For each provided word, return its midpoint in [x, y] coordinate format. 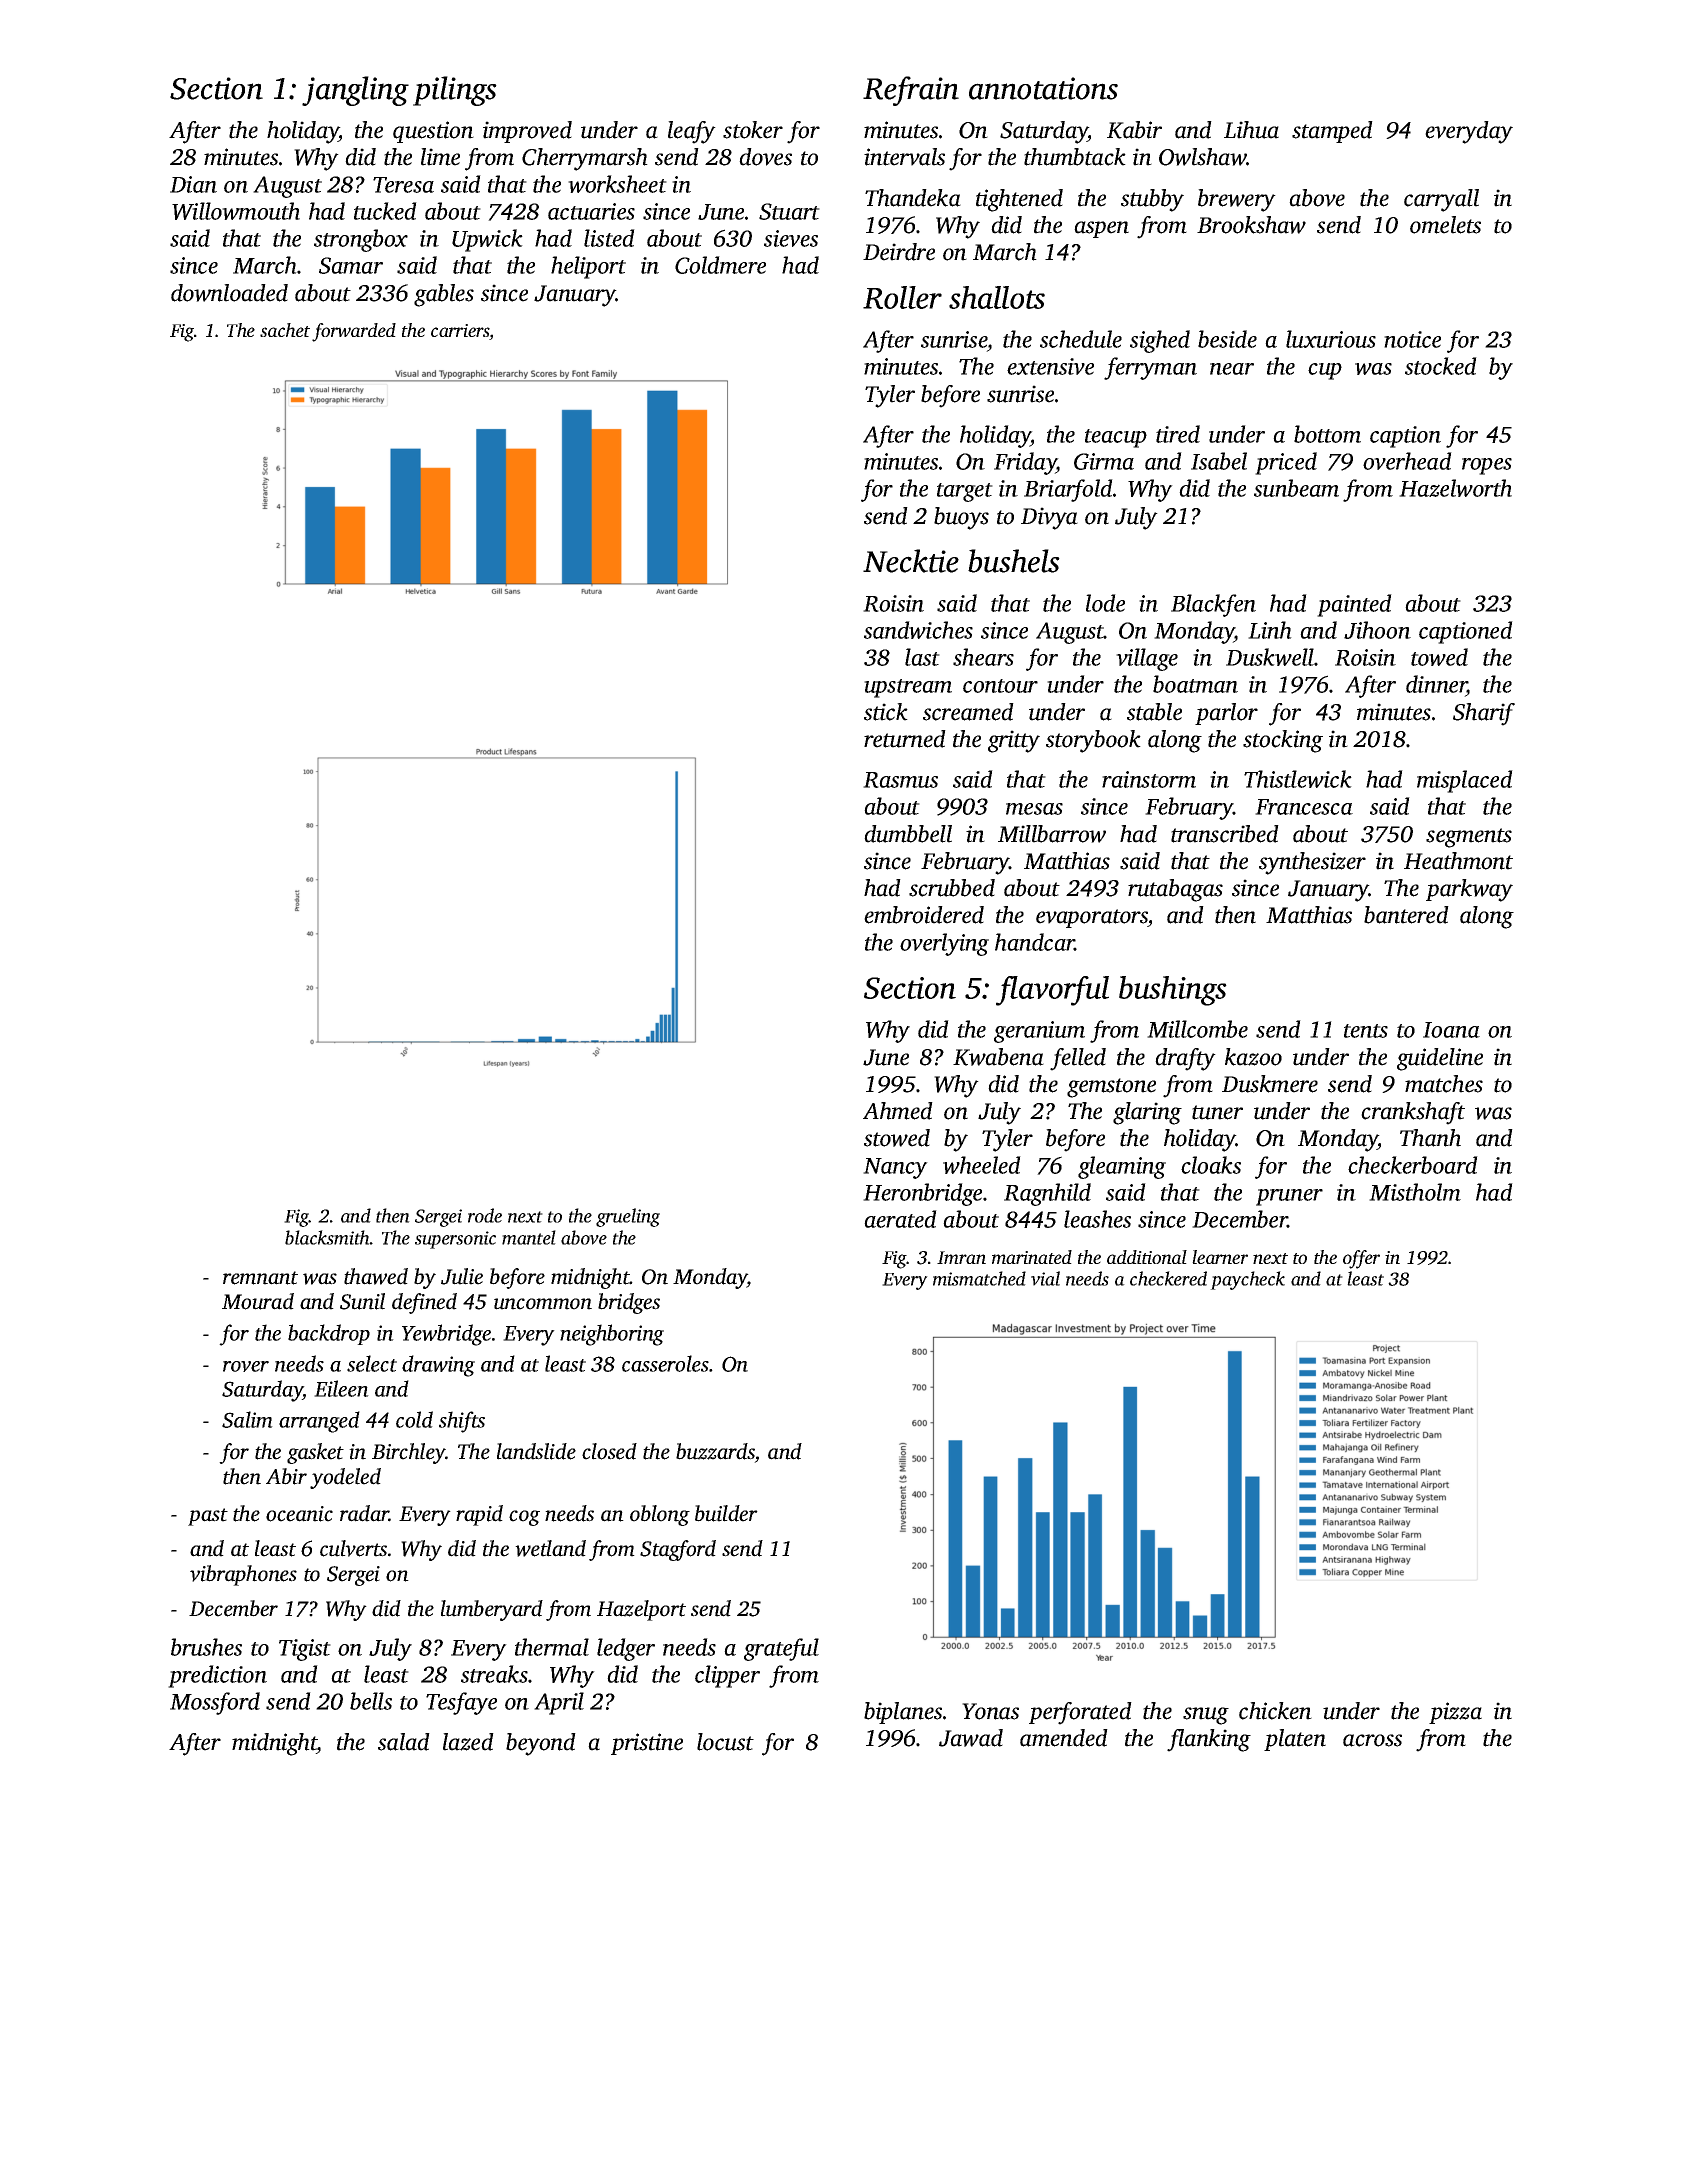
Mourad [258, 1301]
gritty [1014, 741]
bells [371, 1701]
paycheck [1247, 1280]
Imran [961, 1257]
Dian [193, 184]
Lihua [1251, 130]
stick [886, 712]
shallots [997, 297]
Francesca [1304, 807]
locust [725, 1742]
